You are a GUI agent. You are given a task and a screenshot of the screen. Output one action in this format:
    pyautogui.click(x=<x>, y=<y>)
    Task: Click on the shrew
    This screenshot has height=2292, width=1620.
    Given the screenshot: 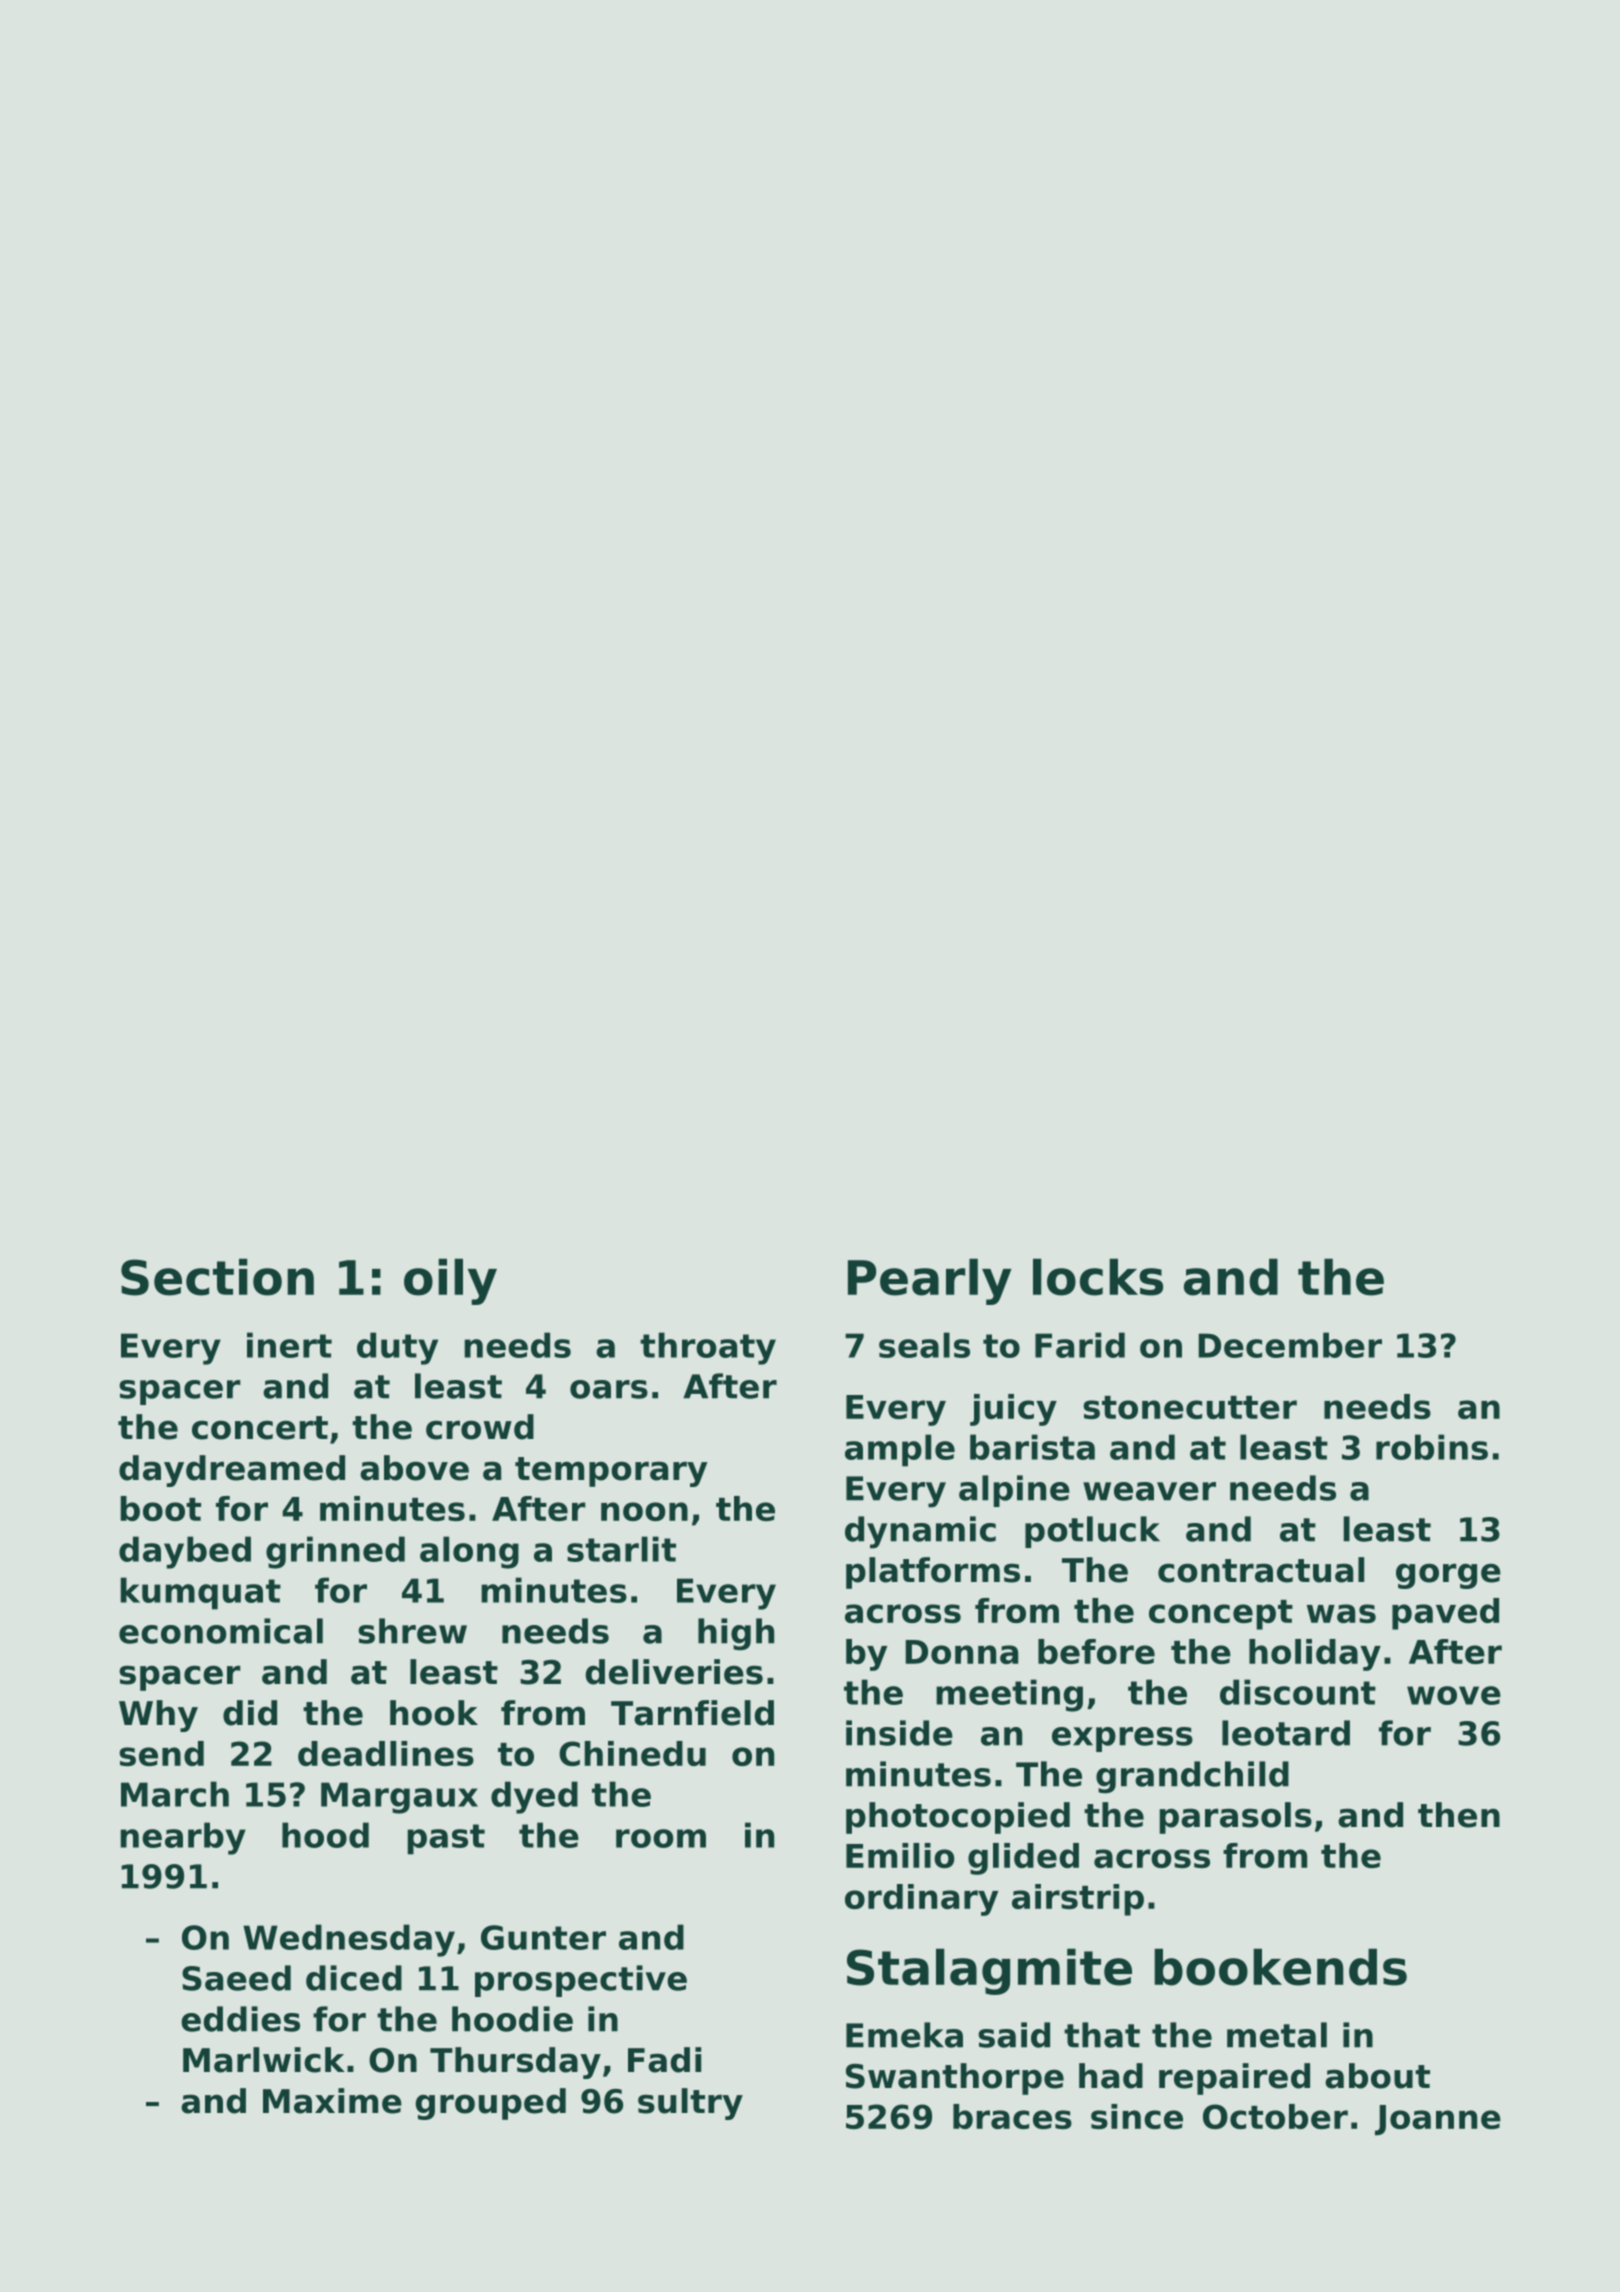 What is the action you would take?
    pyautogui.click(x=412, y=1631)
